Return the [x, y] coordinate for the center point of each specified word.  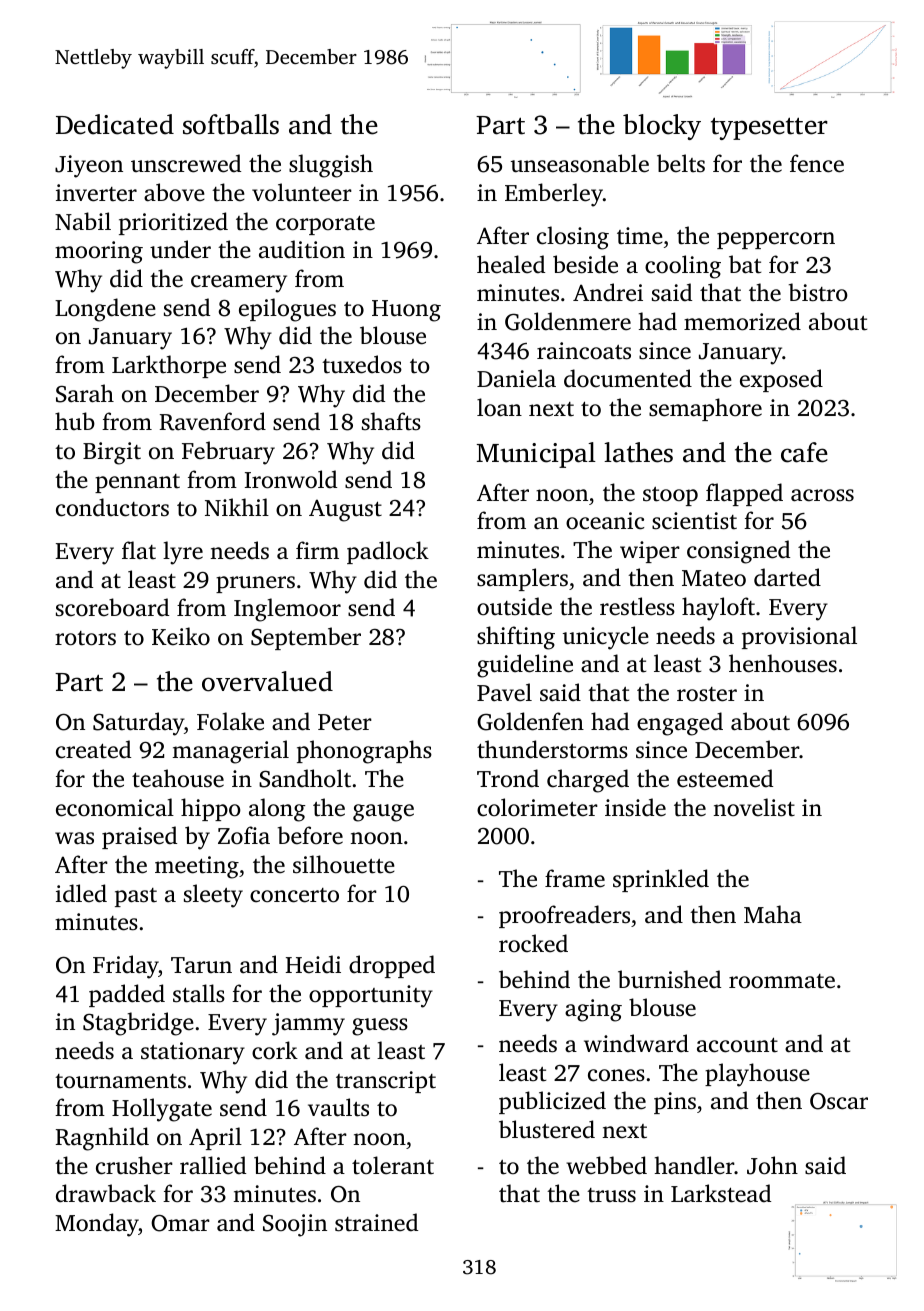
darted [787, 577]
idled [81, 893]
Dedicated [115, 124]
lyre [183, 553]
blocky [662, 127]
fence [817, 163]
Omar [180, 1223]
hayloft [718, 609]
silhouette [344, 864]
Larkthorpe [169, 366]
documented [628, 378]
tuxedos [362, 364]
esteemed [725, 778]
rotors [85, 638]
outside [514, 606]
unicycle [606, 638]
